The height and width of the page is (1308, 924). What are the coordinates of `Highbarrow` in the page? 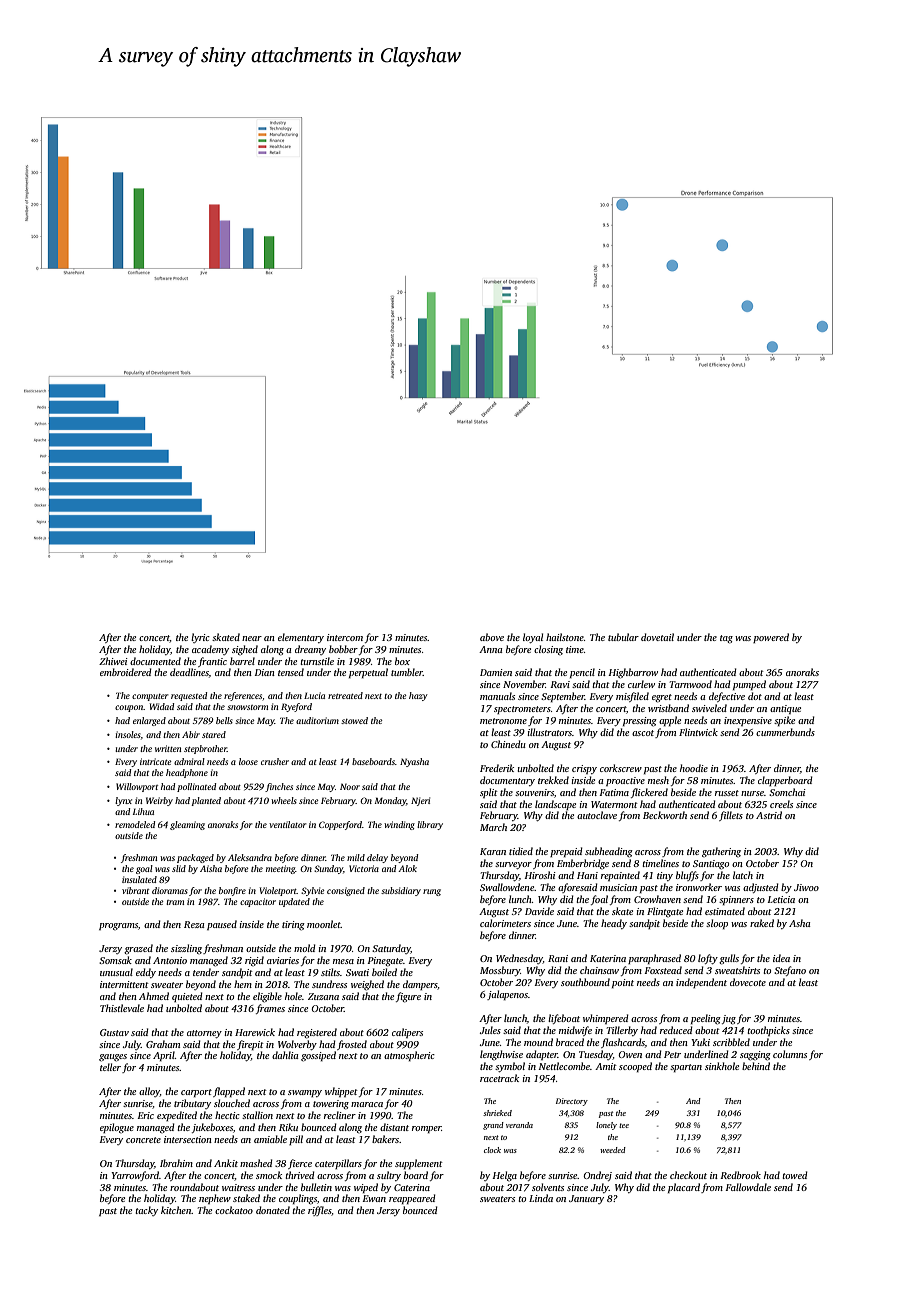 It's located at (633, 673).
